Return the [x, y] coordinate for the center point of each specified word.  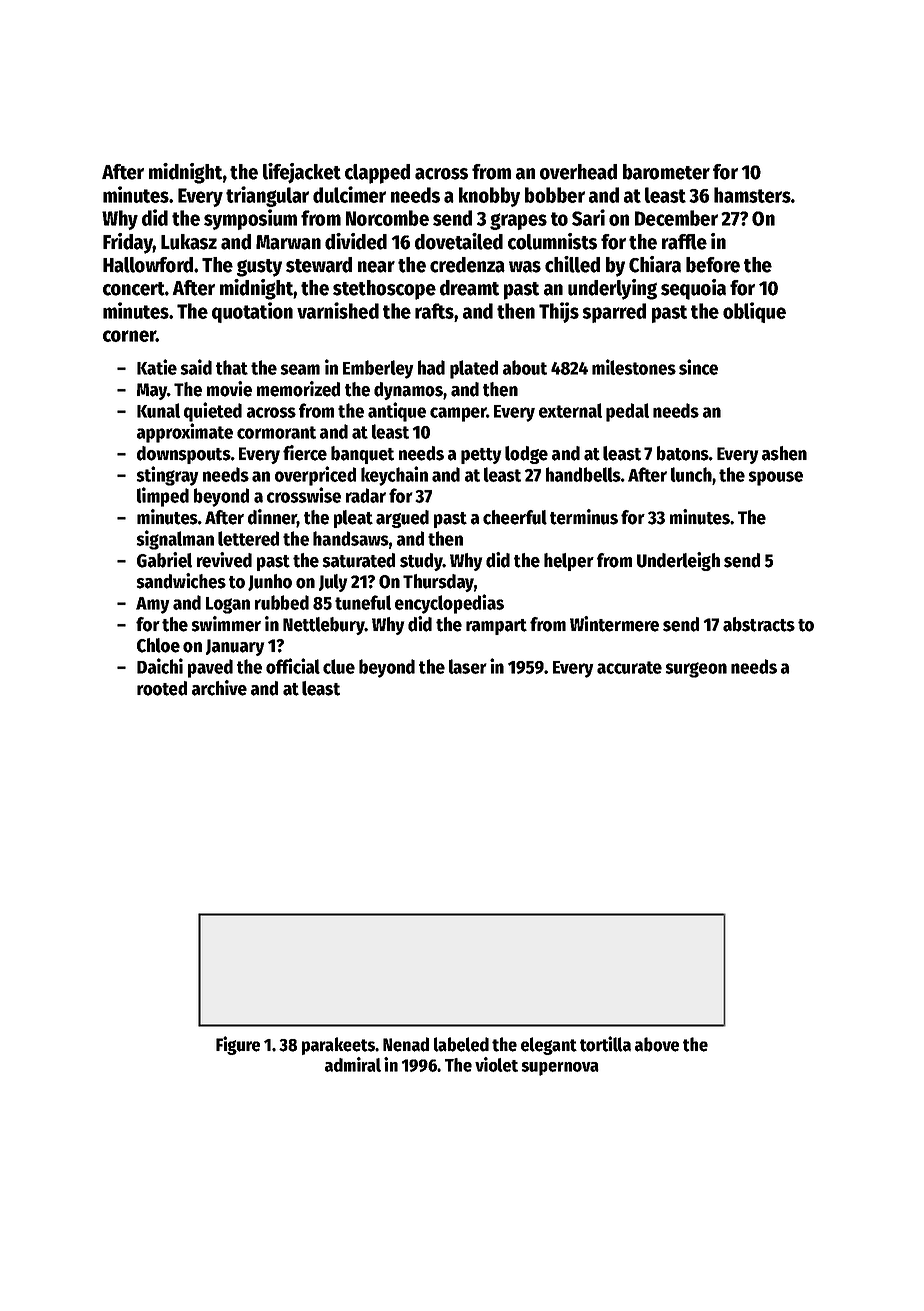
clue [339, 666]
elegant [549, 1046]
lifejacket [302, 173]
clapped [377, 174]
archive [219, 688]
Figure [238, 1045]
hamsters [752, 195]
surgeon [696, 670]
